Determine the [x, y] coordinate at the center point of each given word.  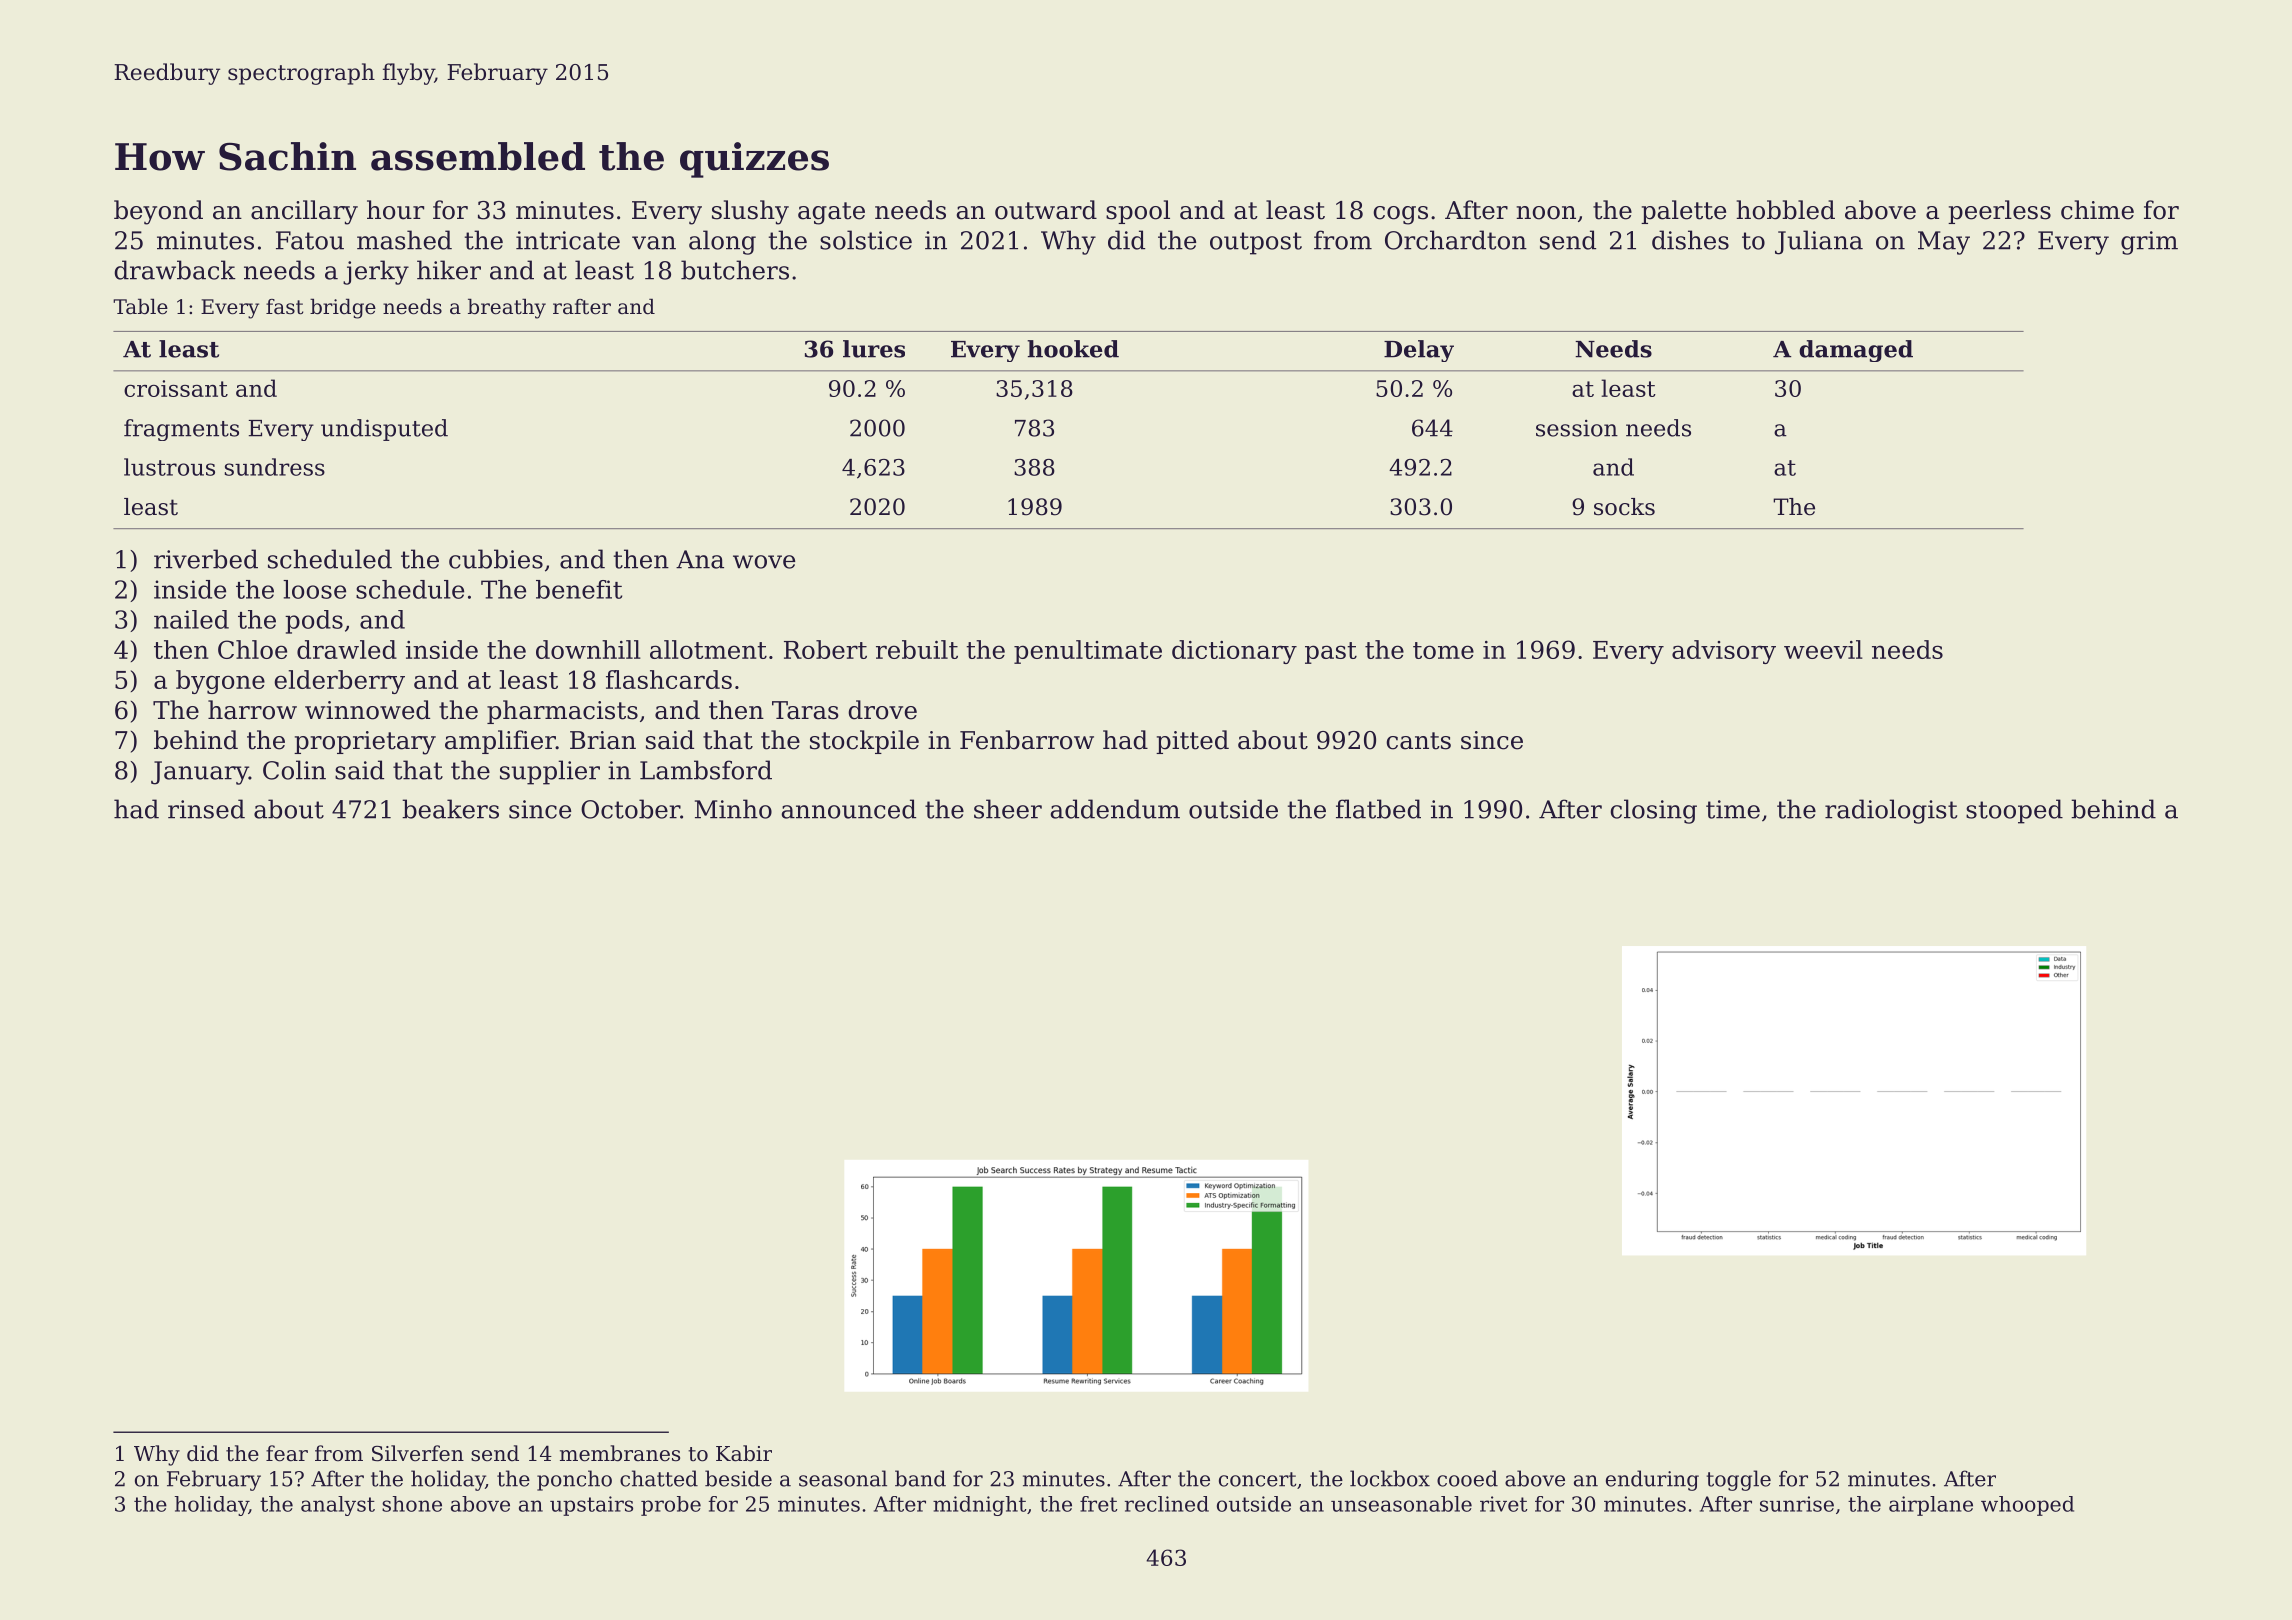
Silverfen [418, 1453]
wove [764, 562]
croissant [176, 388]
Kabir [744, 1453]
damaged [1856, 351]
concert [1257, 1479]
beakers [450, 809]
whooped [2027, 1506]
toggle [1738, 1480]
